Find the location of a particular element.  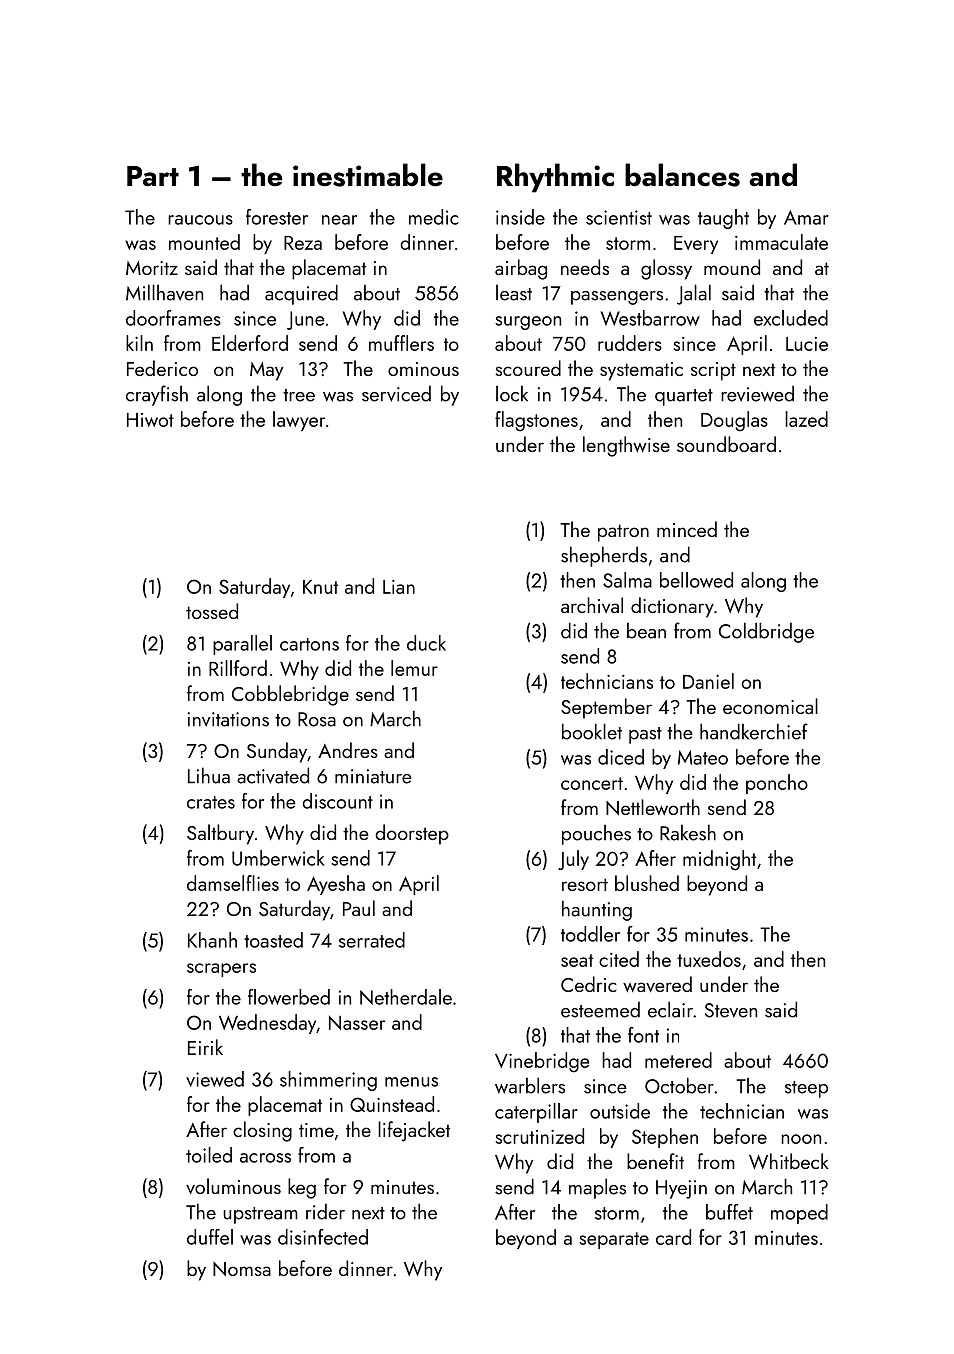

duck is located at coordinates (426, 643).
